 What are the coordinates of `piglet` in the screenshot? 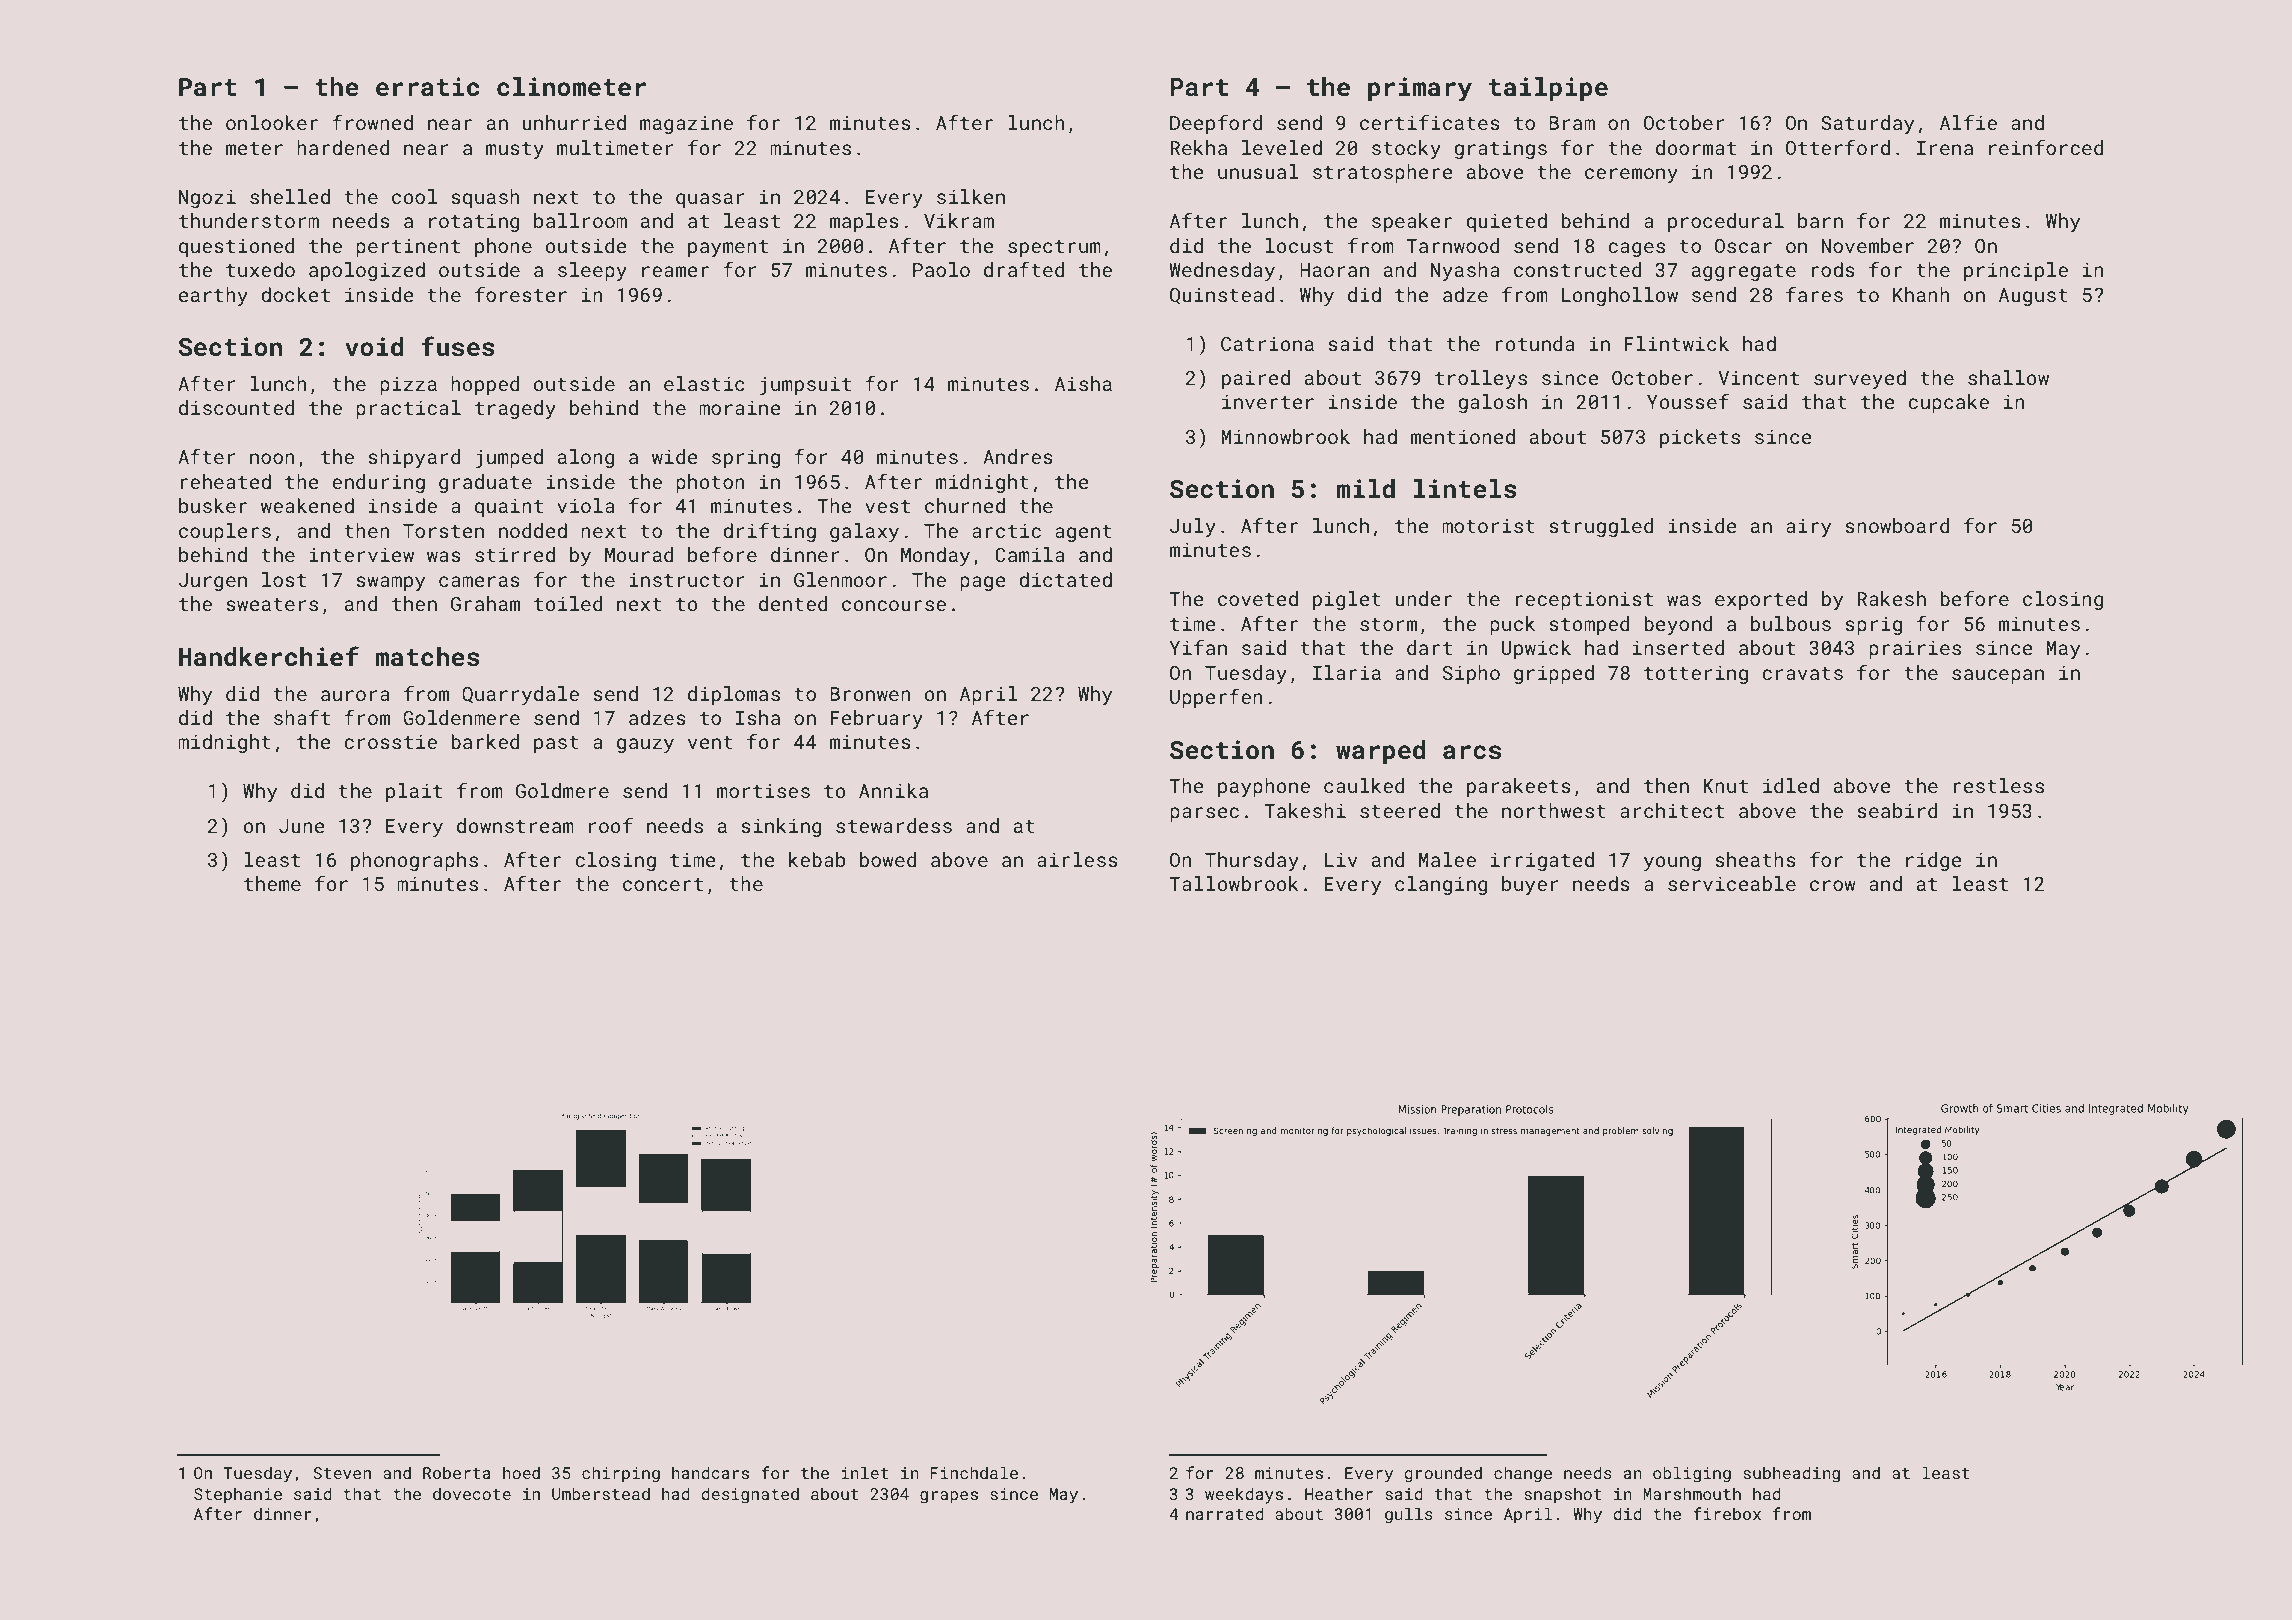 It's located at (1347, 600).
